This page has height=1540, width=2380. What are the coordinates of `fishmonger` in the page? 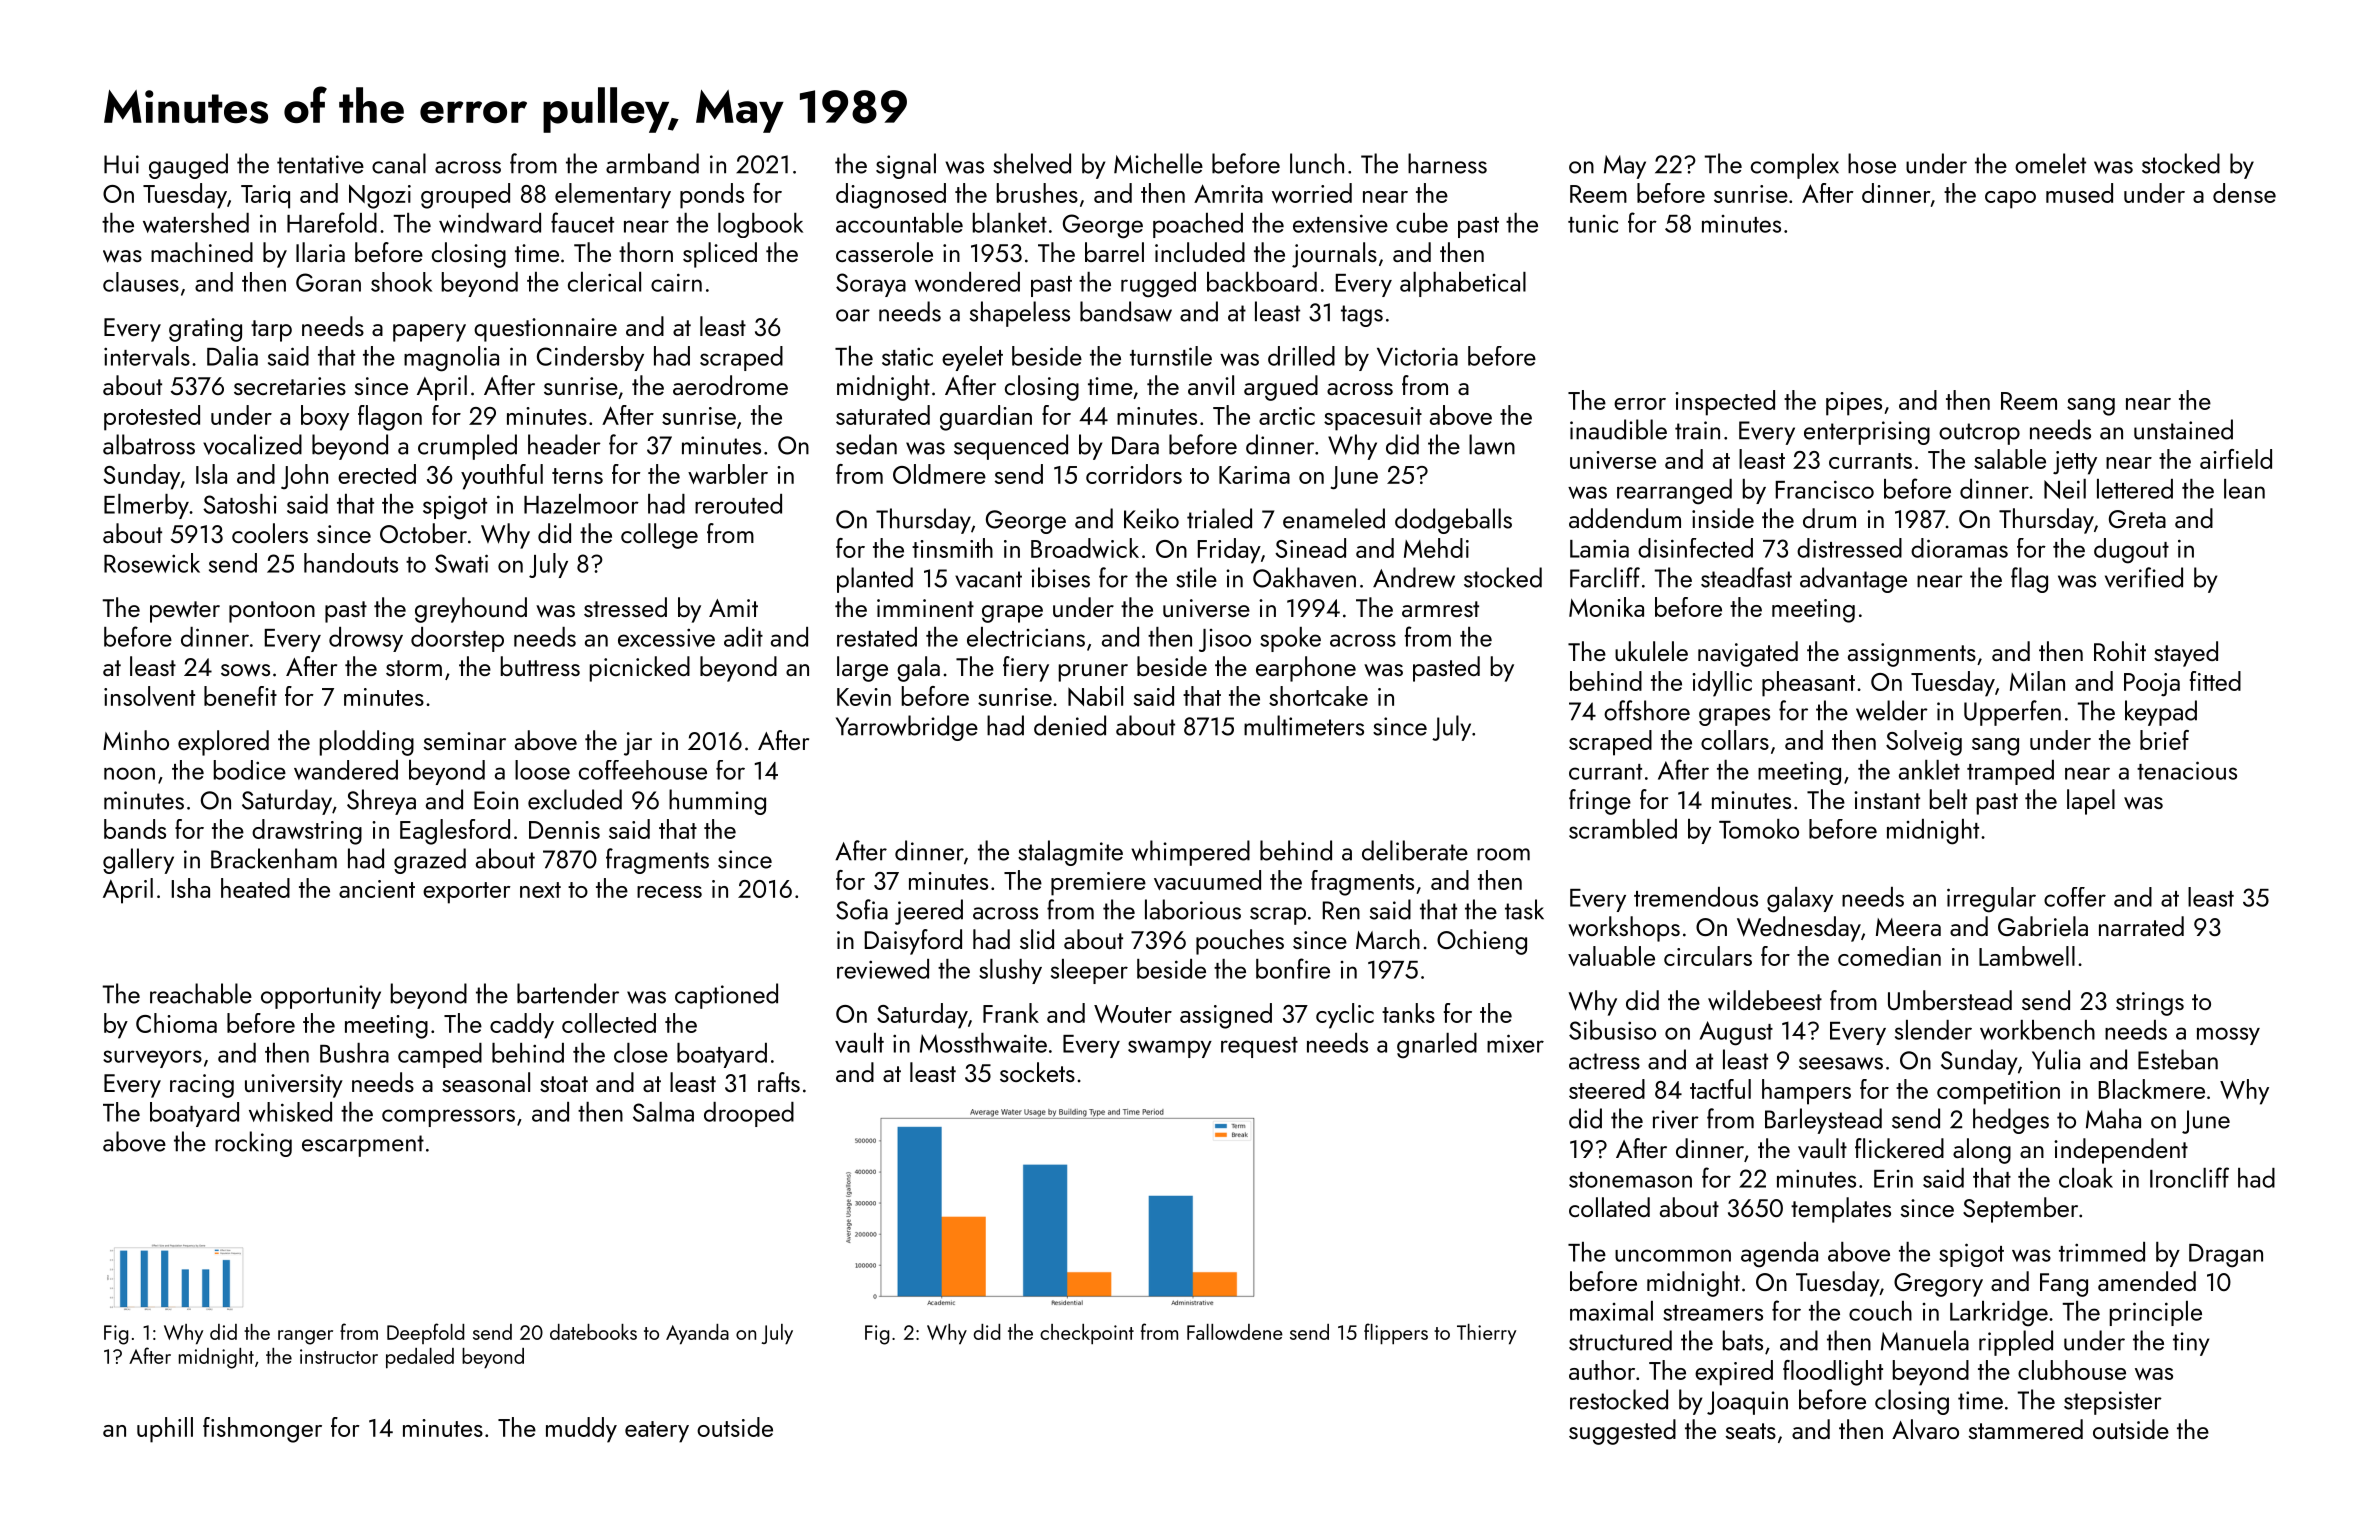 It's located at (262, 1430).
